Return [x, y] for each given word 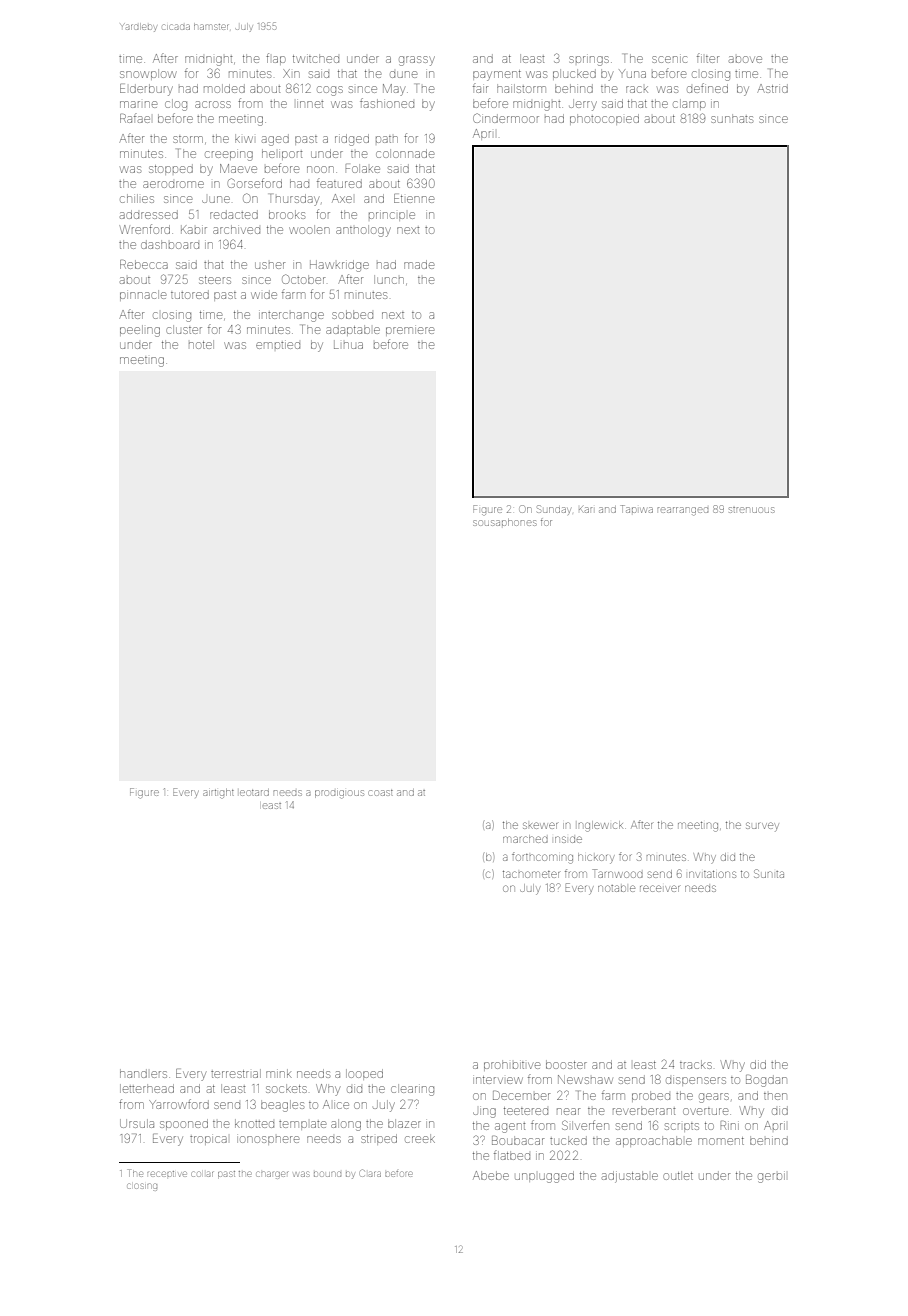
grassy [417, 61]
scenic [669, 59]
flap [276, 59]
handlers [143, 1073]
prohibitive [512, 1066]
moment [721, 1141]
